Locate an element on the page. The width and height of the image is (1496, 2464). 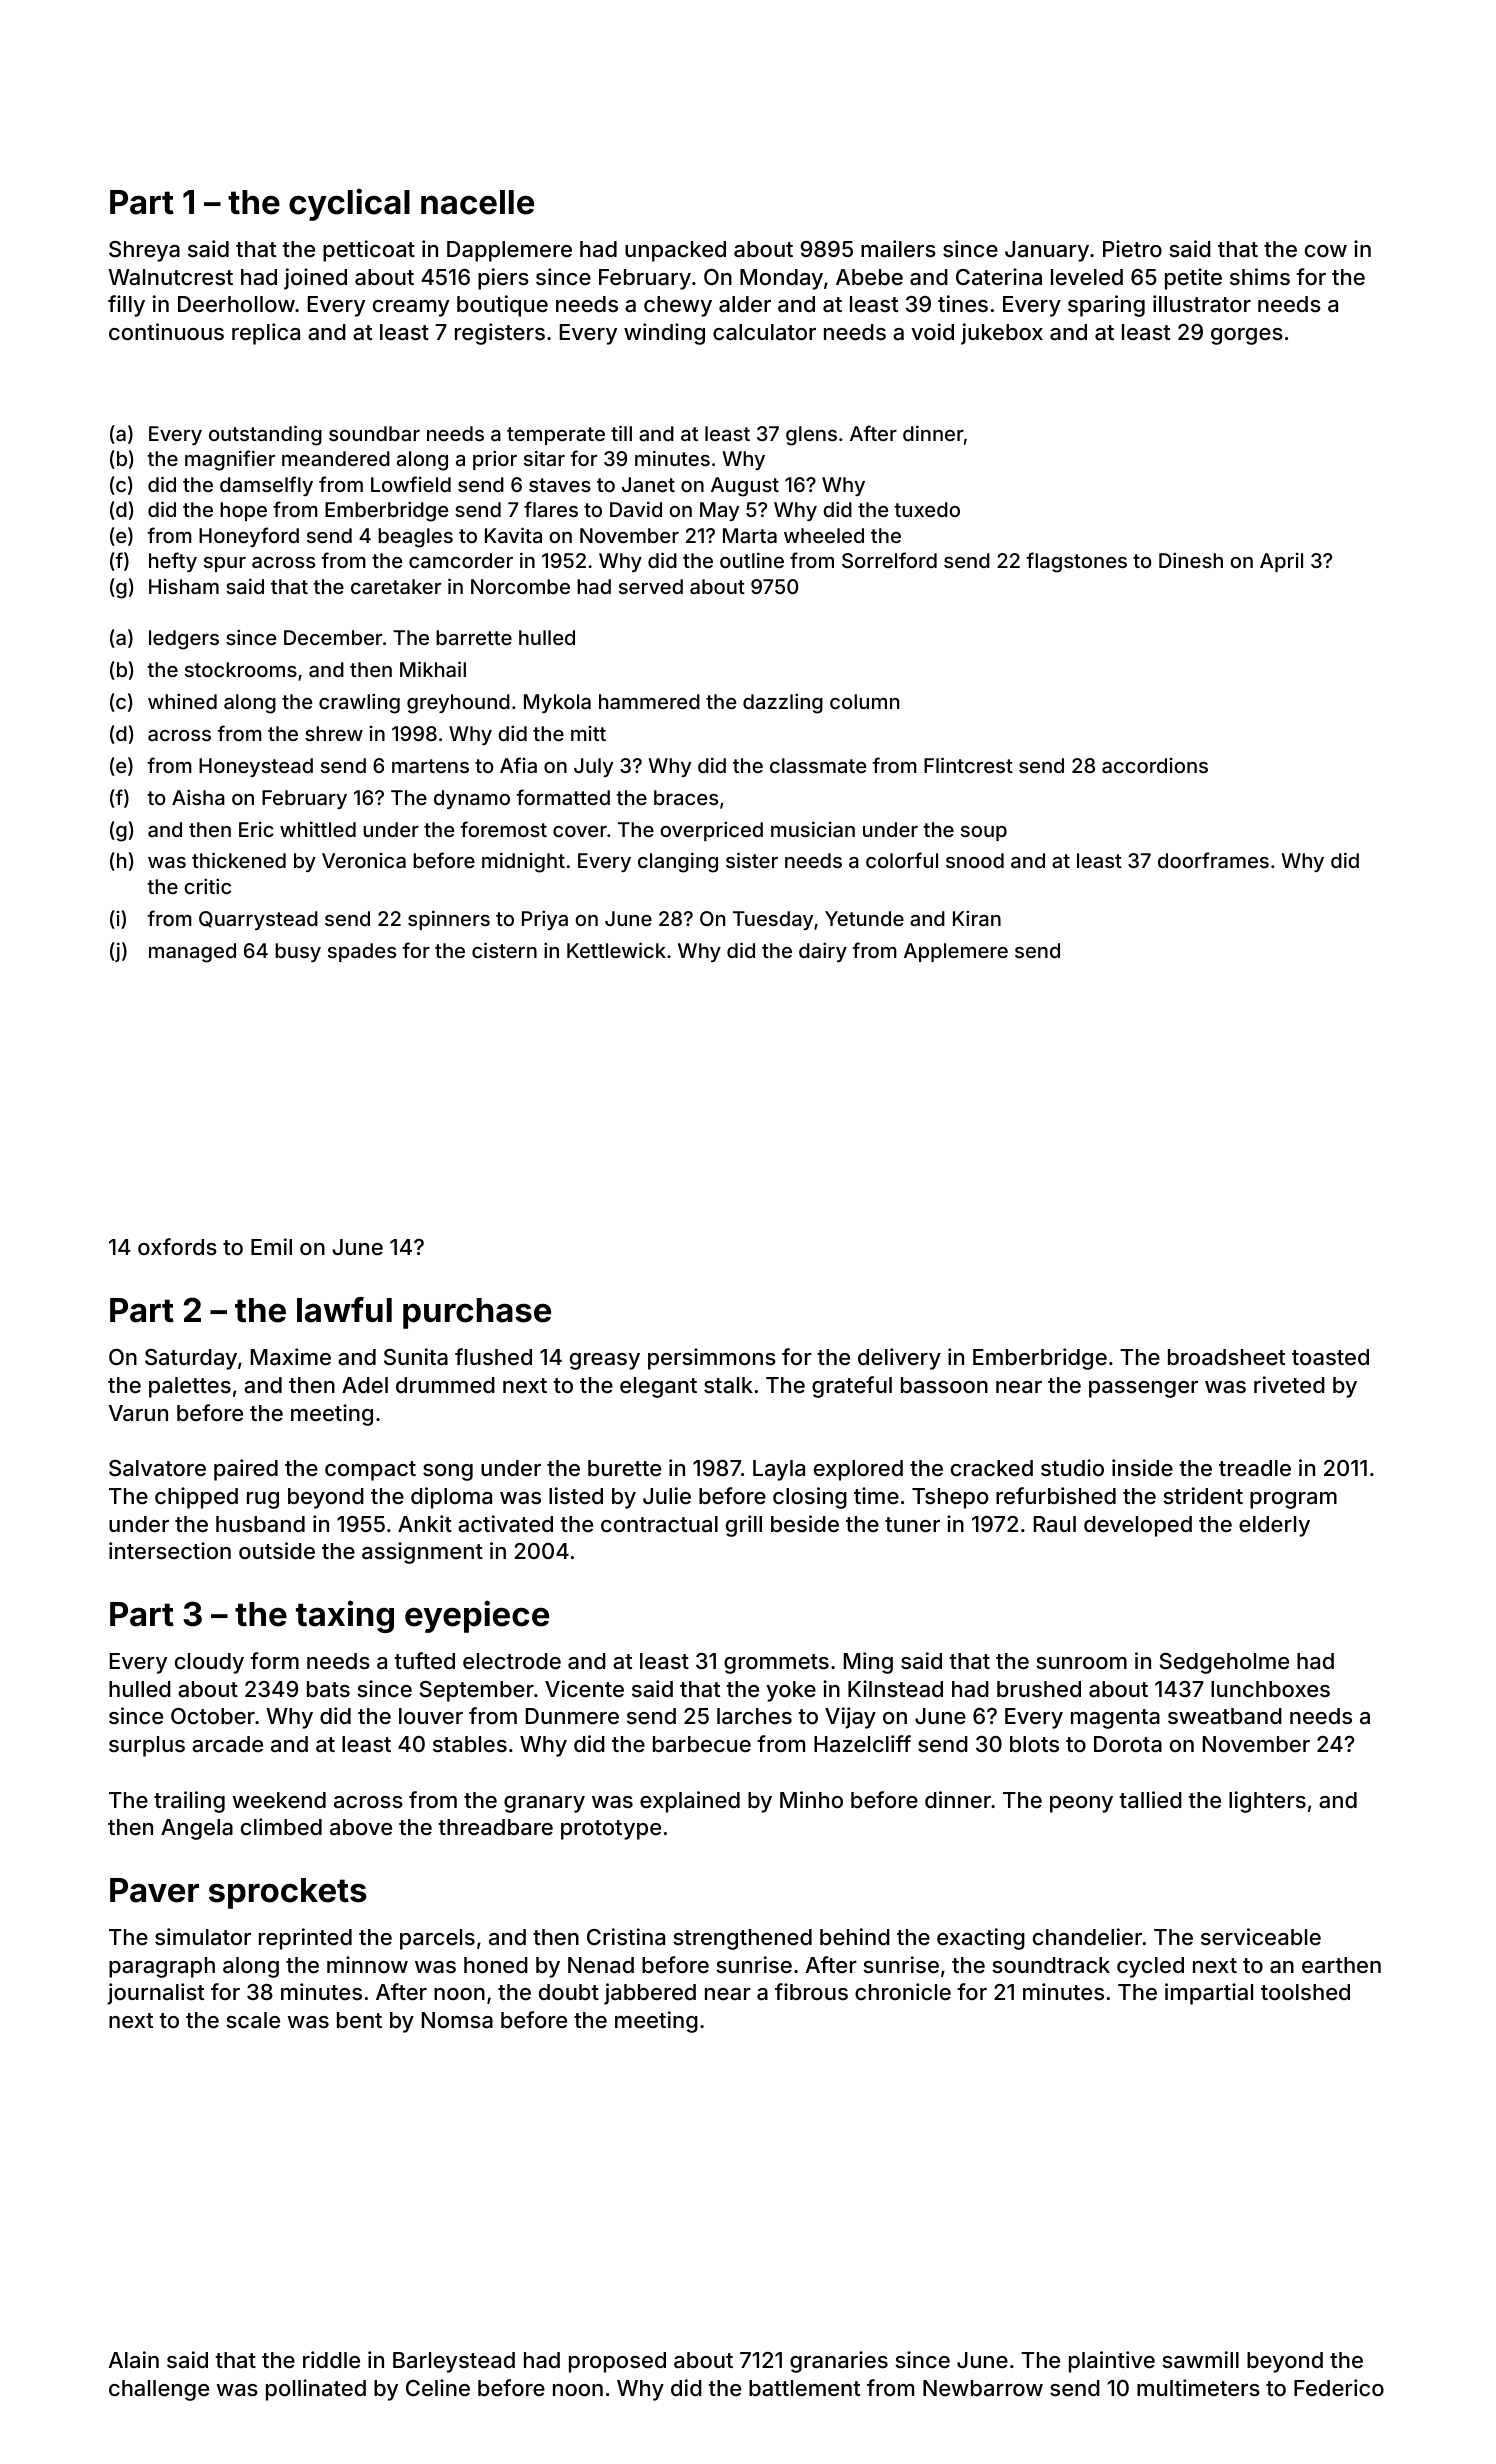
reprinted is located at coordinates (305, 1939).
